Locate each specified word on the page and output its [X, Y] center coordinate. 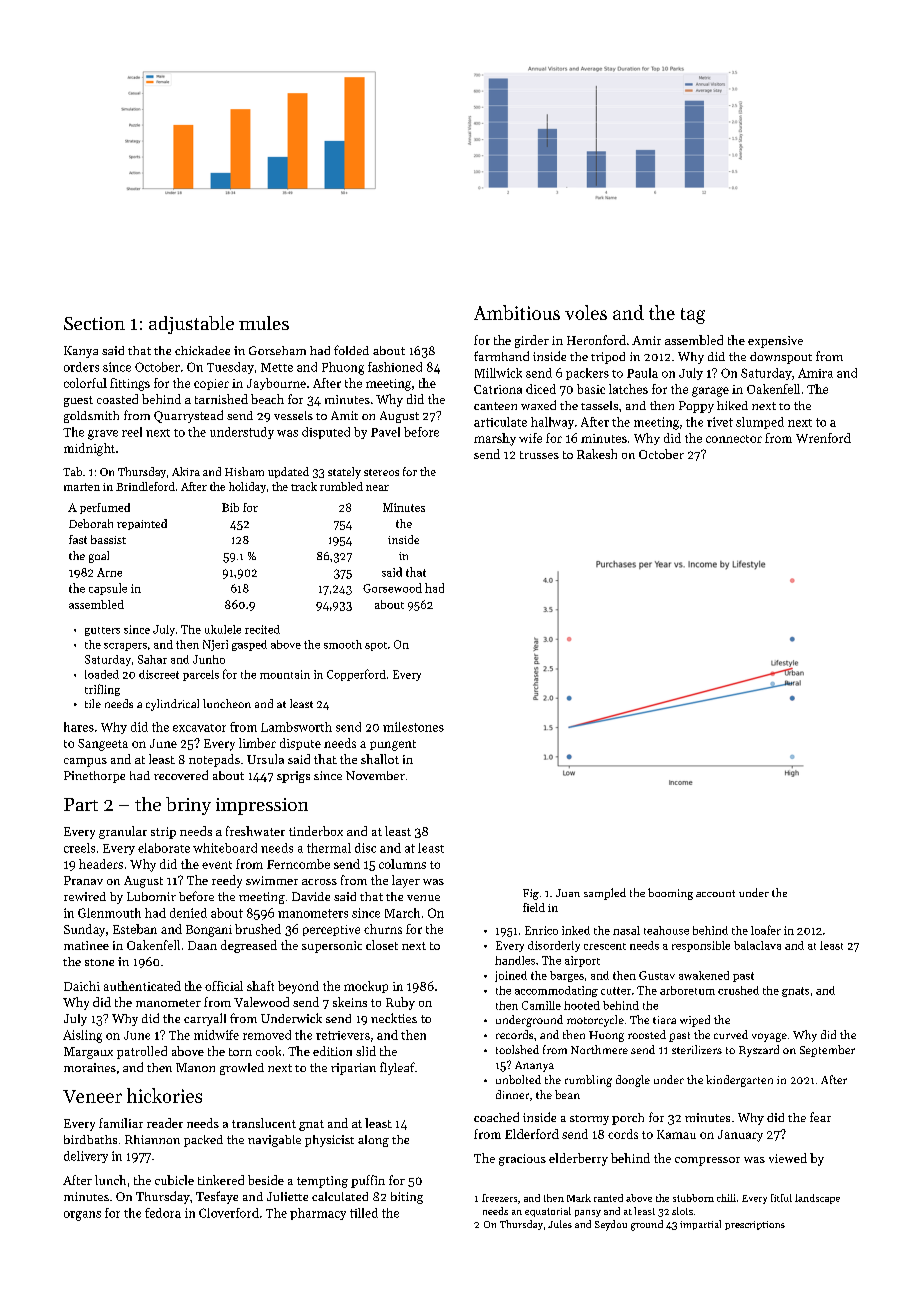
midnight [89, 449]
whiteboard [225, 848]
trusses [539, 455]
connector [734, 439]
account [715, 893]
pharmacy [318, 1214]
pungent [393, 745]
